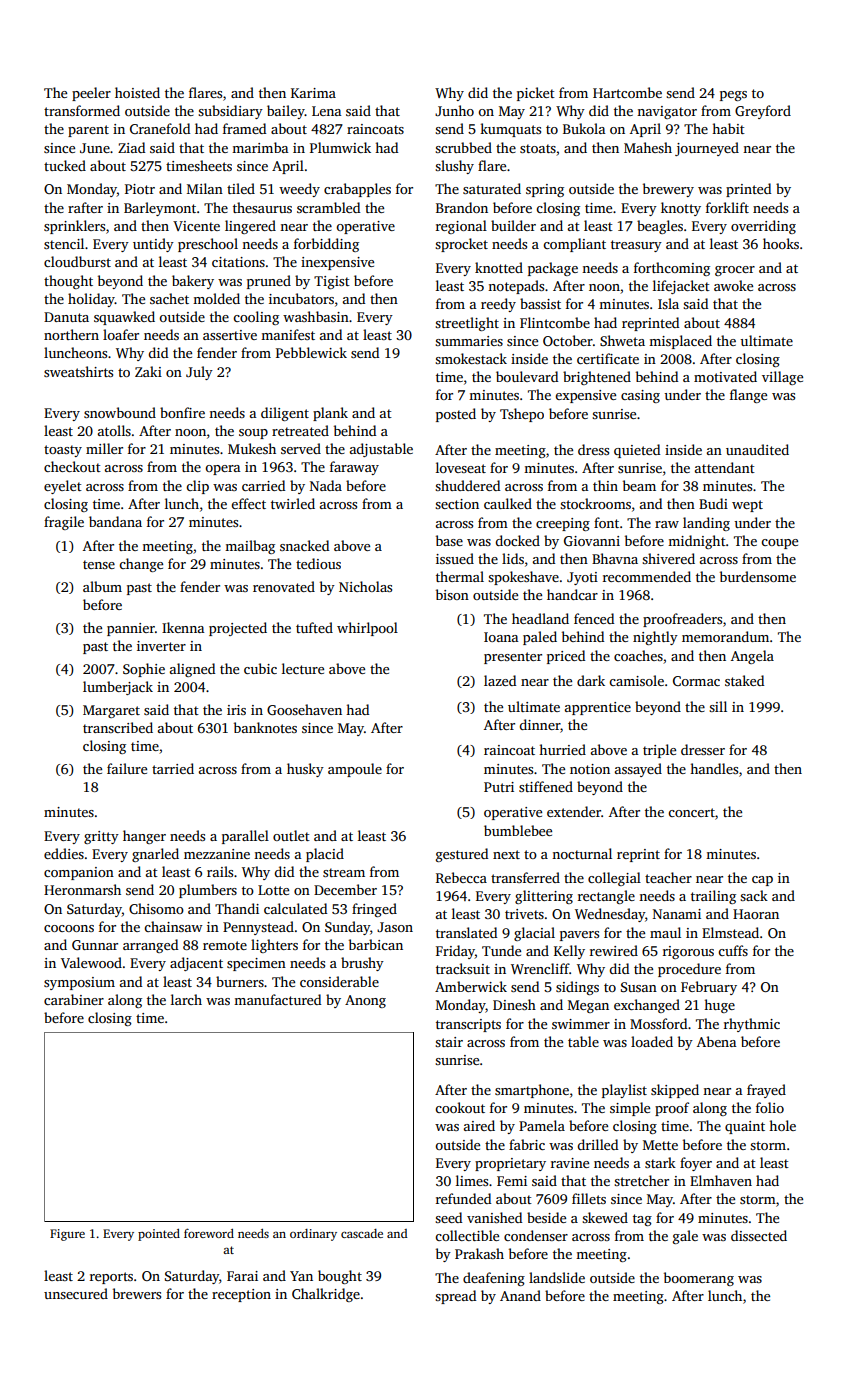 Image resolution: width=849 pixels, height=1400 pixels. What do you see at coordinates (78, 371) in the image?
I see `sweatshirts` at bounding box center [78, 371].
